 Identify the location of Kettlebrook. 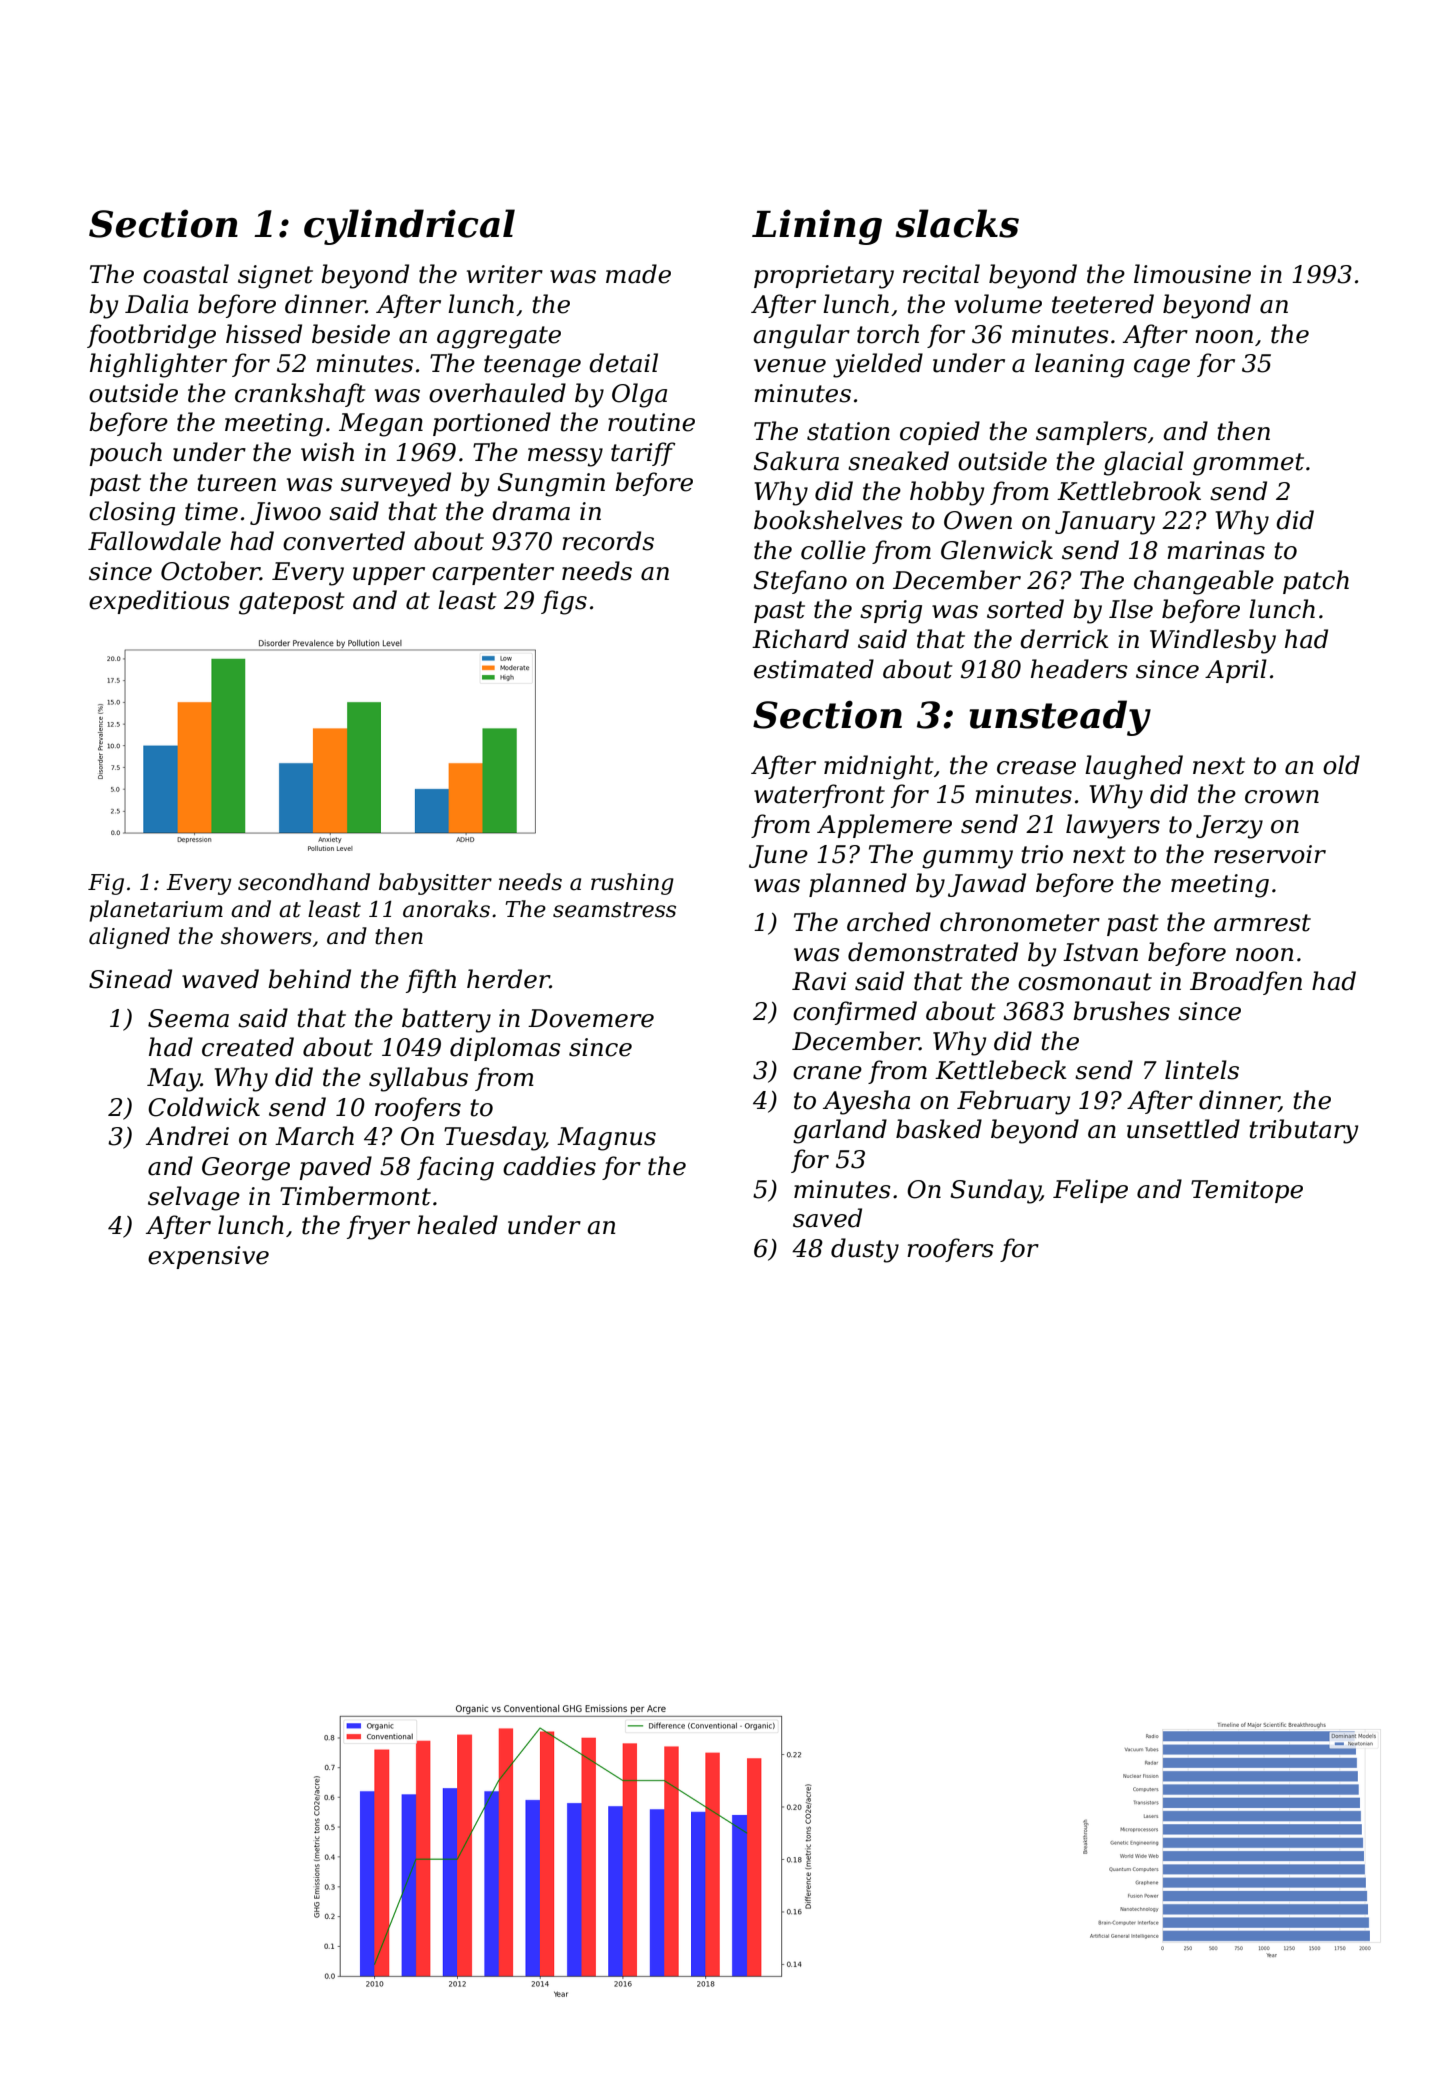
(1129, 491).
